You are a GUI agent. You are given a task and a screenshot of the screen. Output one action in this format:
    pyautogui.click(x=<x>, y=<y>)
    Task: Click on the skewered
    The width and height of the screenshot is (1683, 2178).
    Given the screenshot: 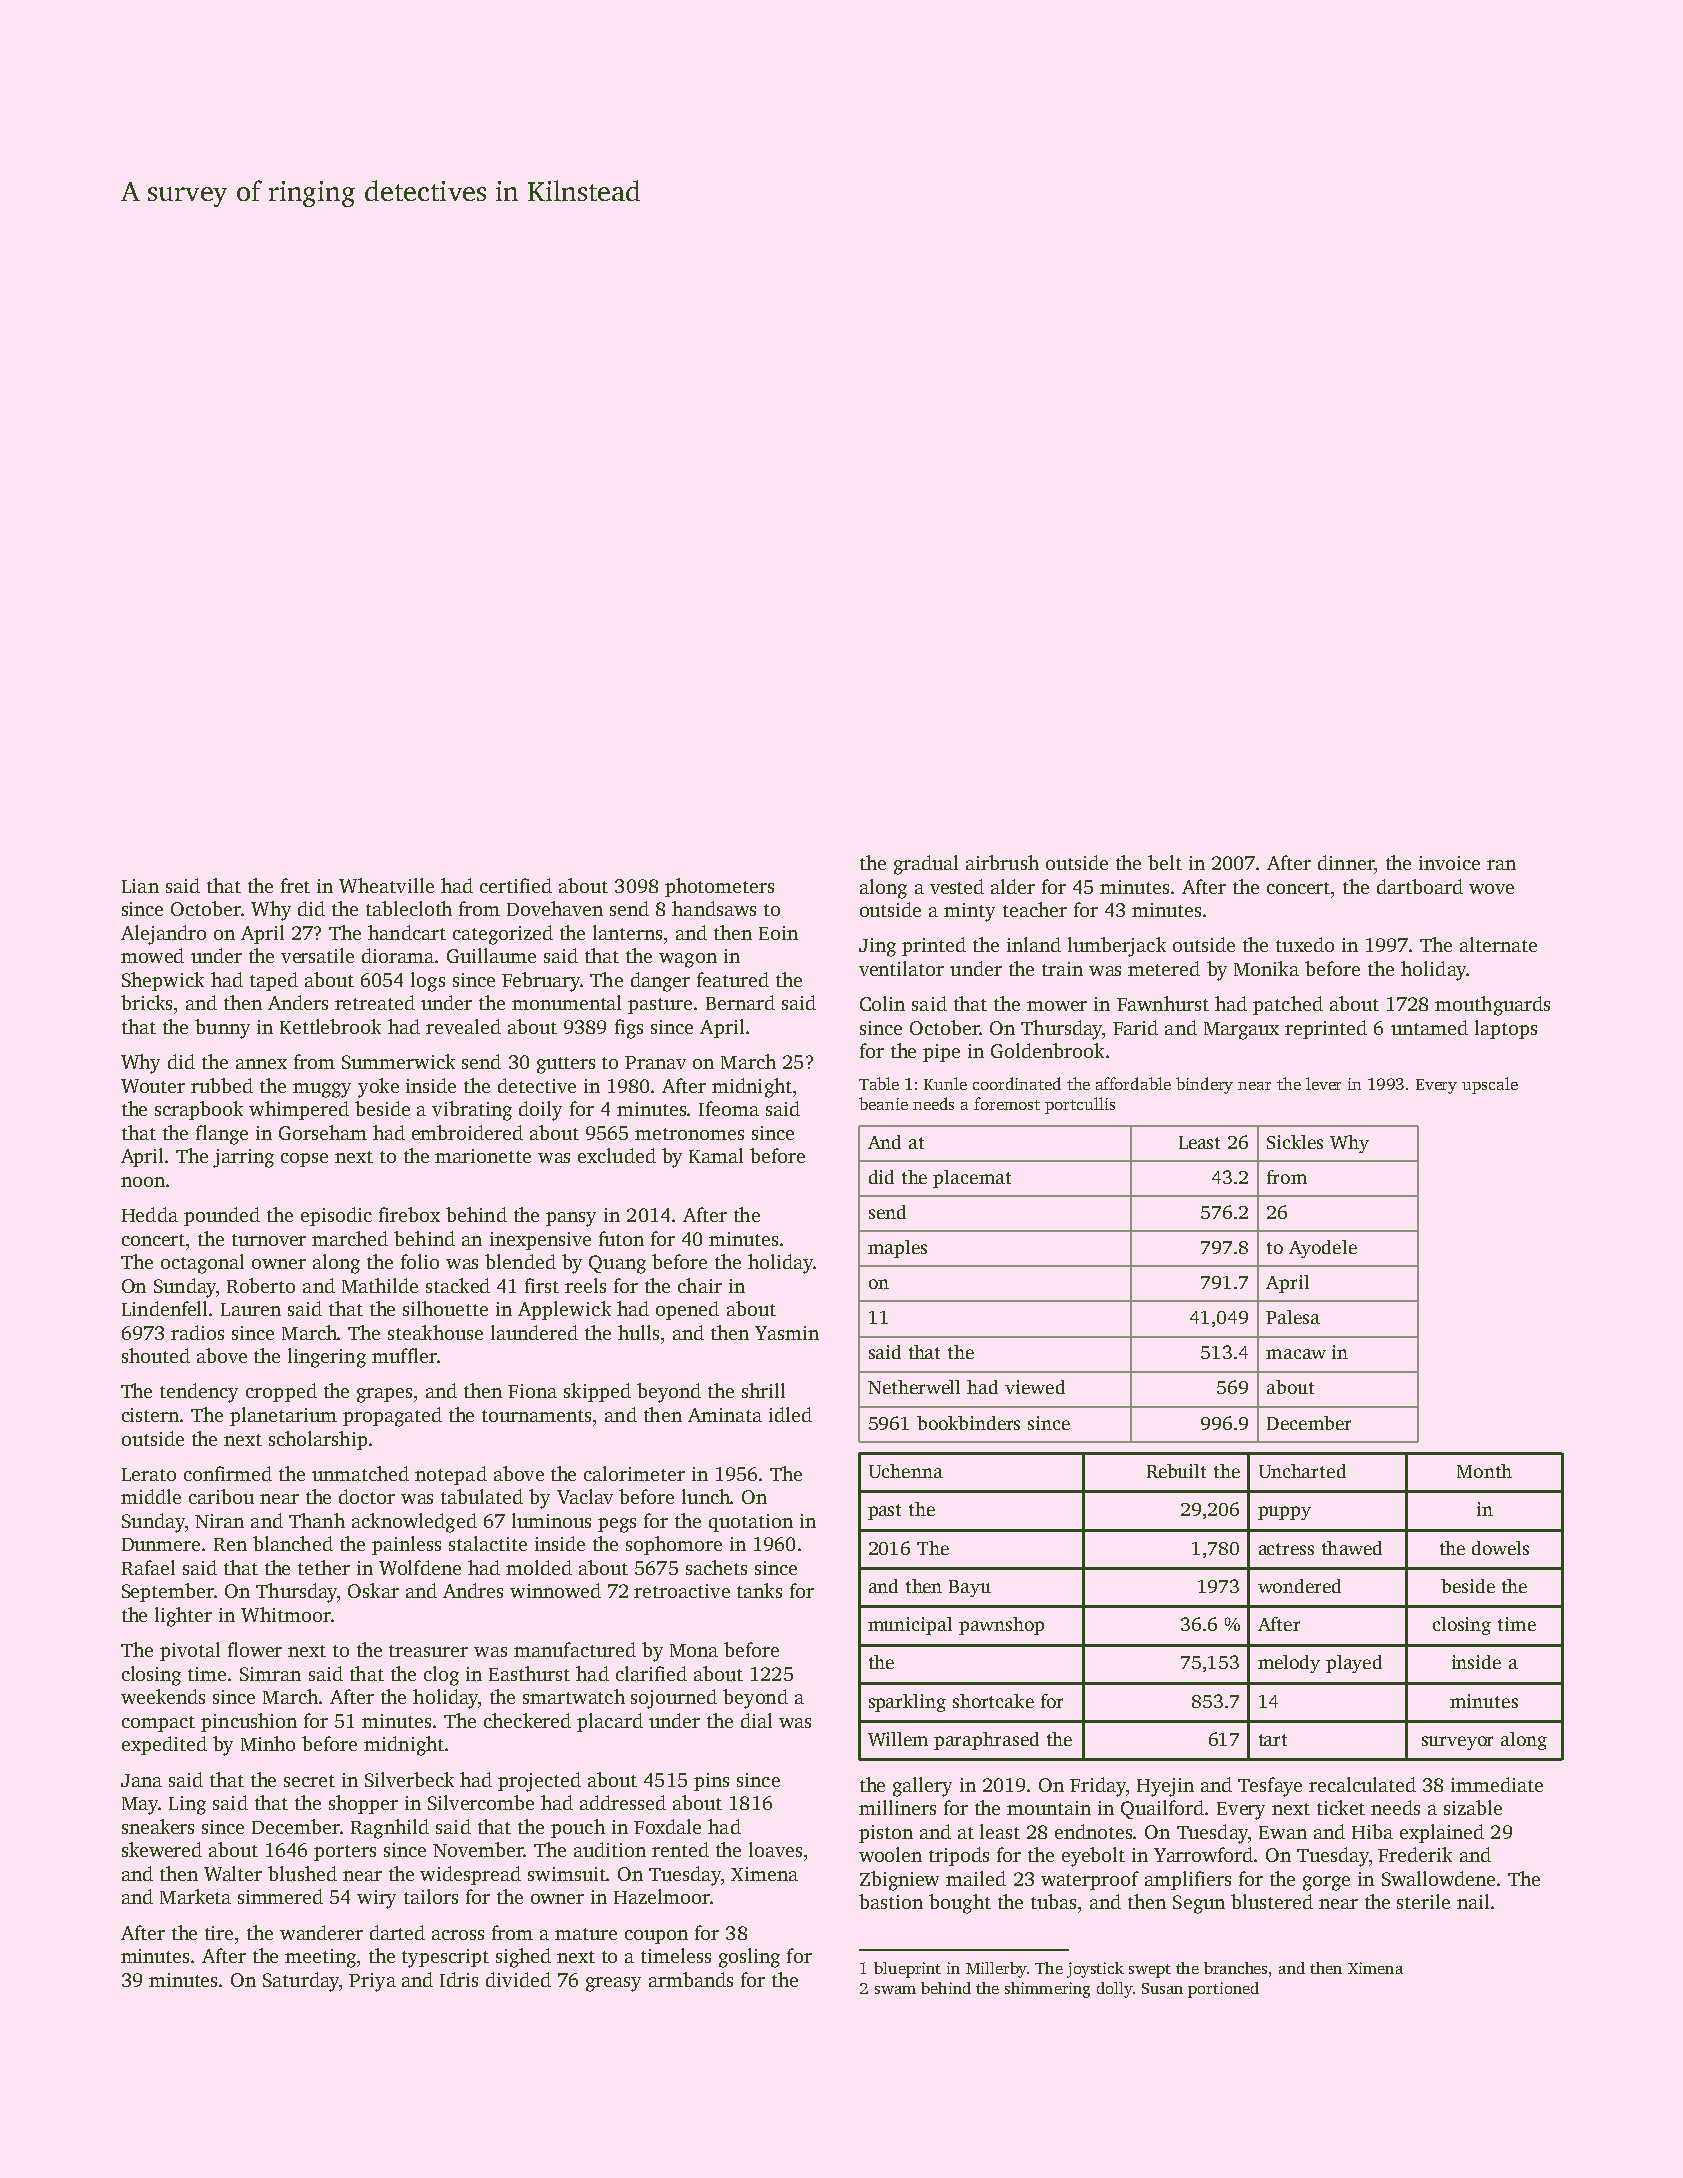 What is the action you would take?
    pyautogui.click(x=162, y=1849)
